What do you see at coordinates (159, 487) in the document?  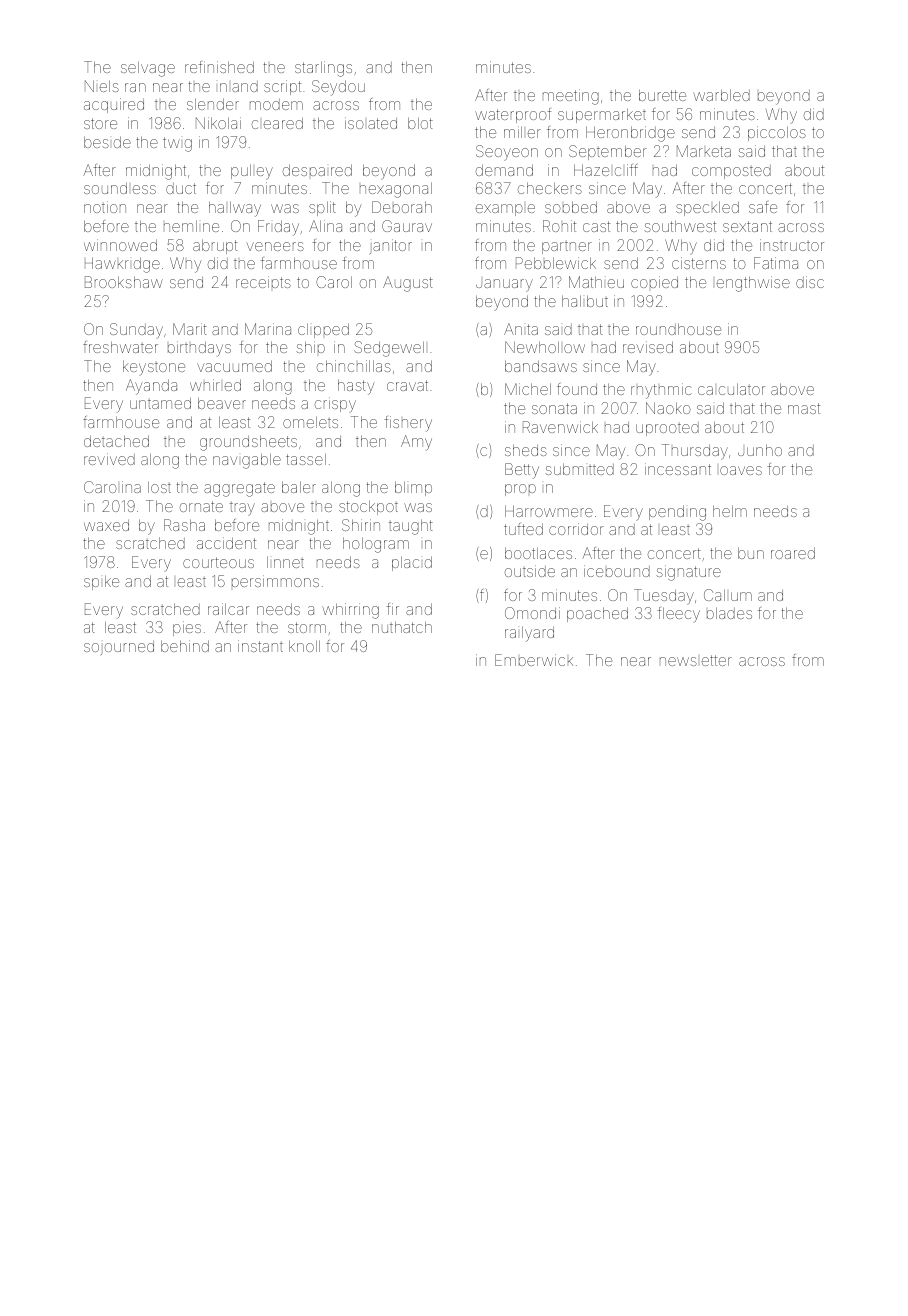 I see `lost` at bounding box center [159, 487].
